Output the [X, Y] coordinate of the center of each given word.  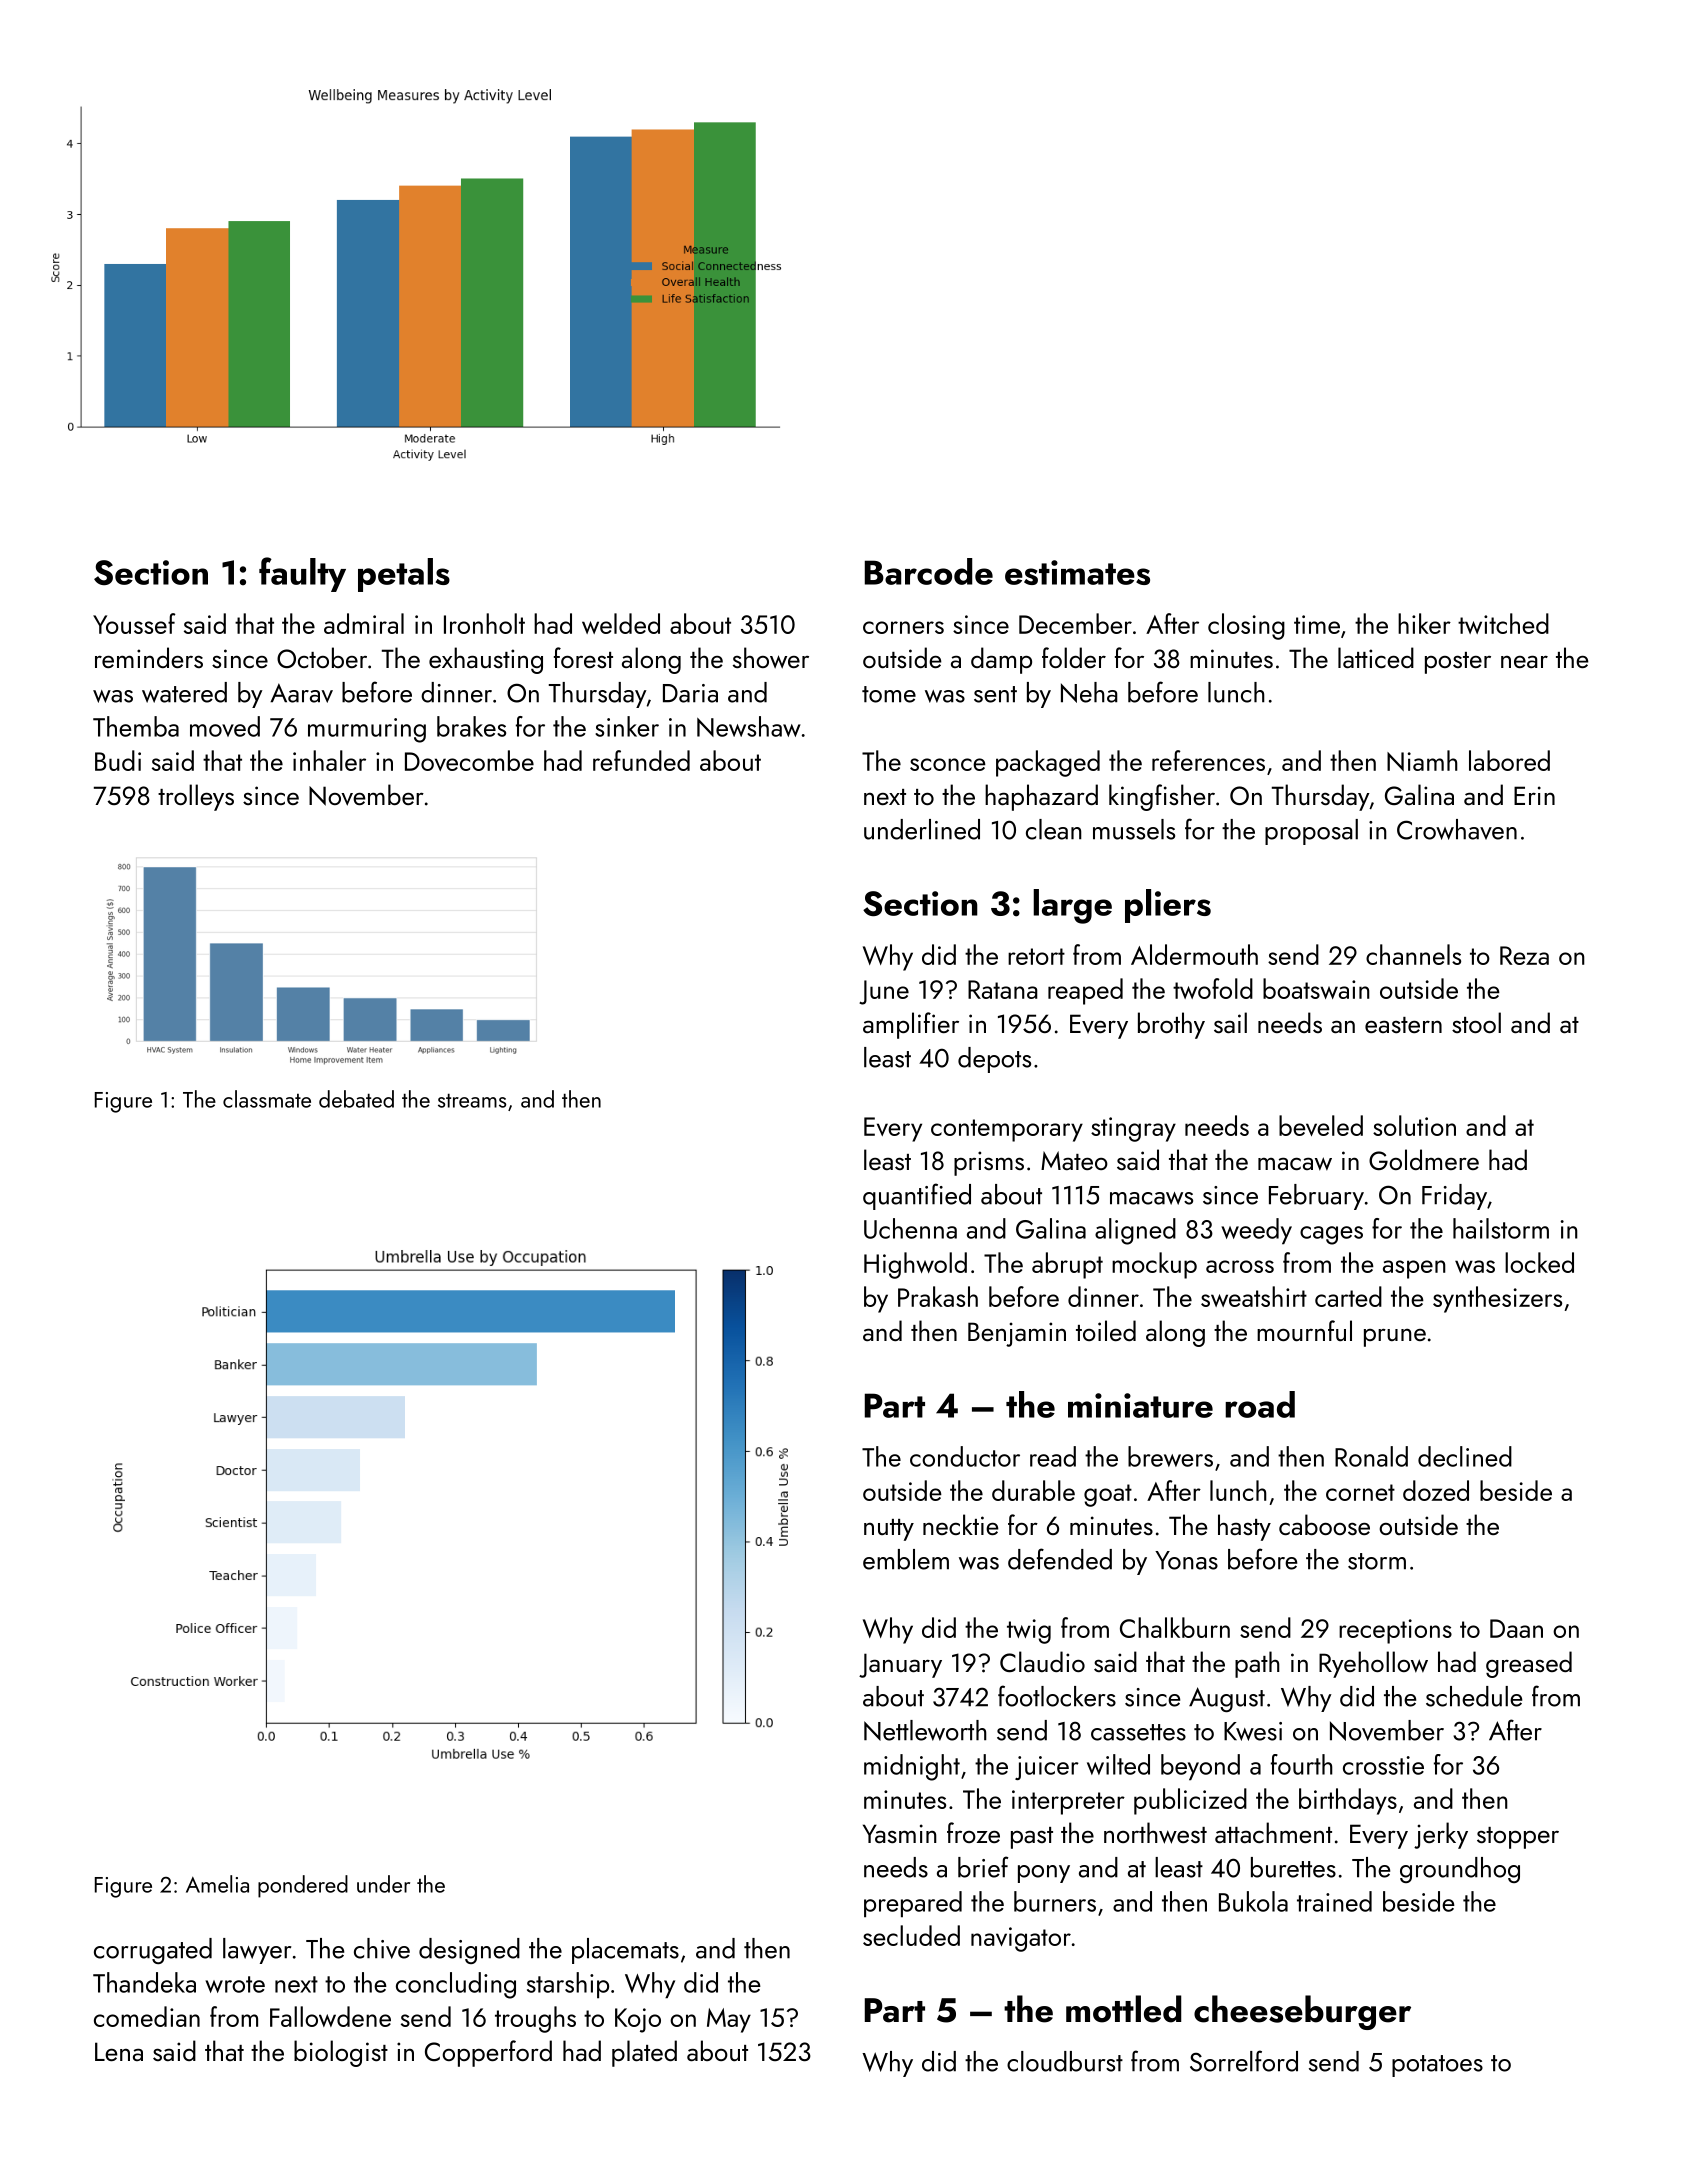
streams [472, 1100]
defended [1060, 1559]
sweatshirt [1254, 1296]
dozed [1436, 1490]
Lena [119, 2051]
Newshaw [749, 726]
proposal [1311, 832]
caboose [1324, 1524]
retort [1036, 956]
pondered [303, 1886]
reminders [149, 657]
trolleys [196, 797]
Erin [1534, 795]
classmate [267, 1099]
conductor [965, 1456]
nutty [889, 1530]
